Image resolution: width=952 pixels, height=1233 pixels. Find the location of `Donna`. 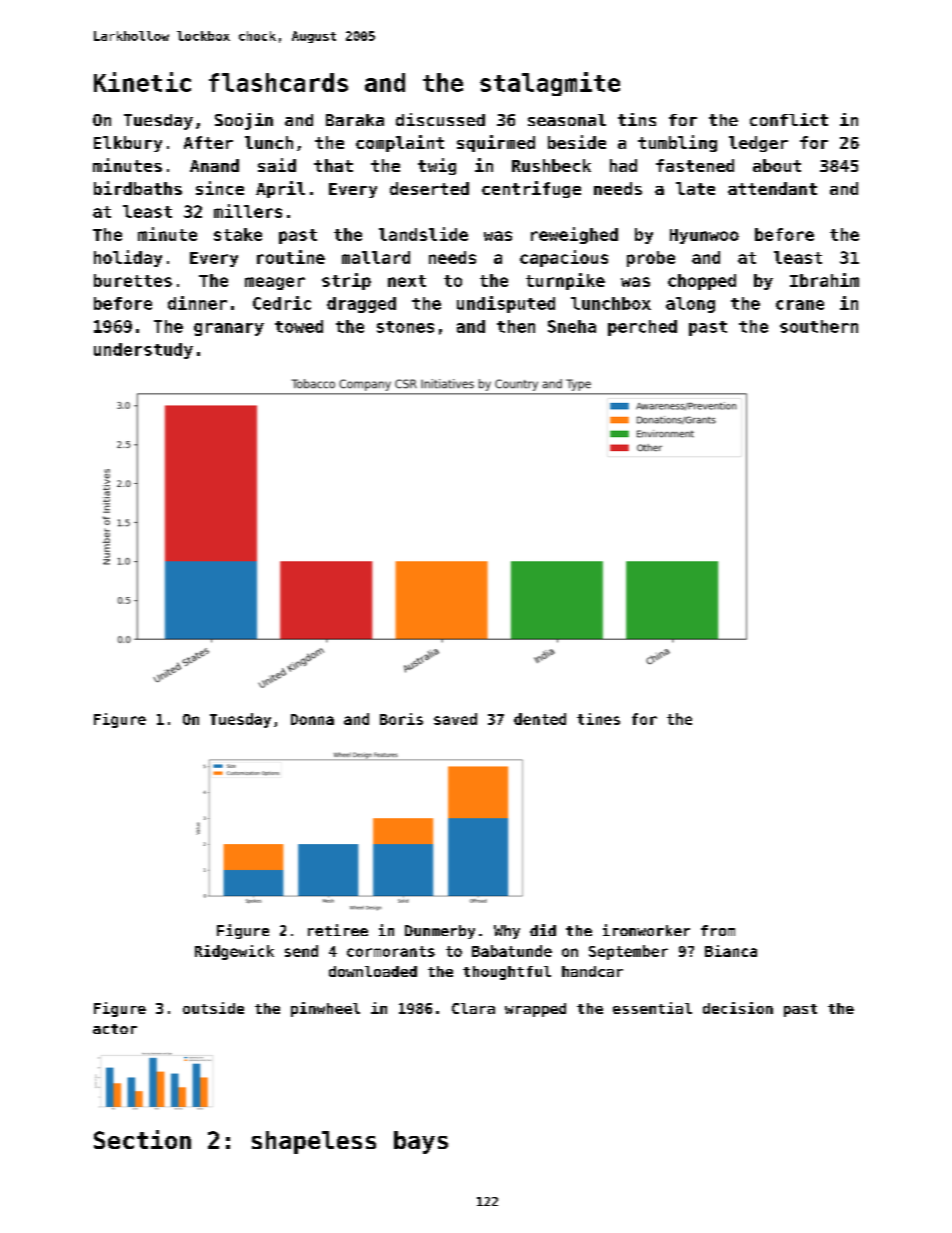

Donna is located at coordinates (312, 719).
